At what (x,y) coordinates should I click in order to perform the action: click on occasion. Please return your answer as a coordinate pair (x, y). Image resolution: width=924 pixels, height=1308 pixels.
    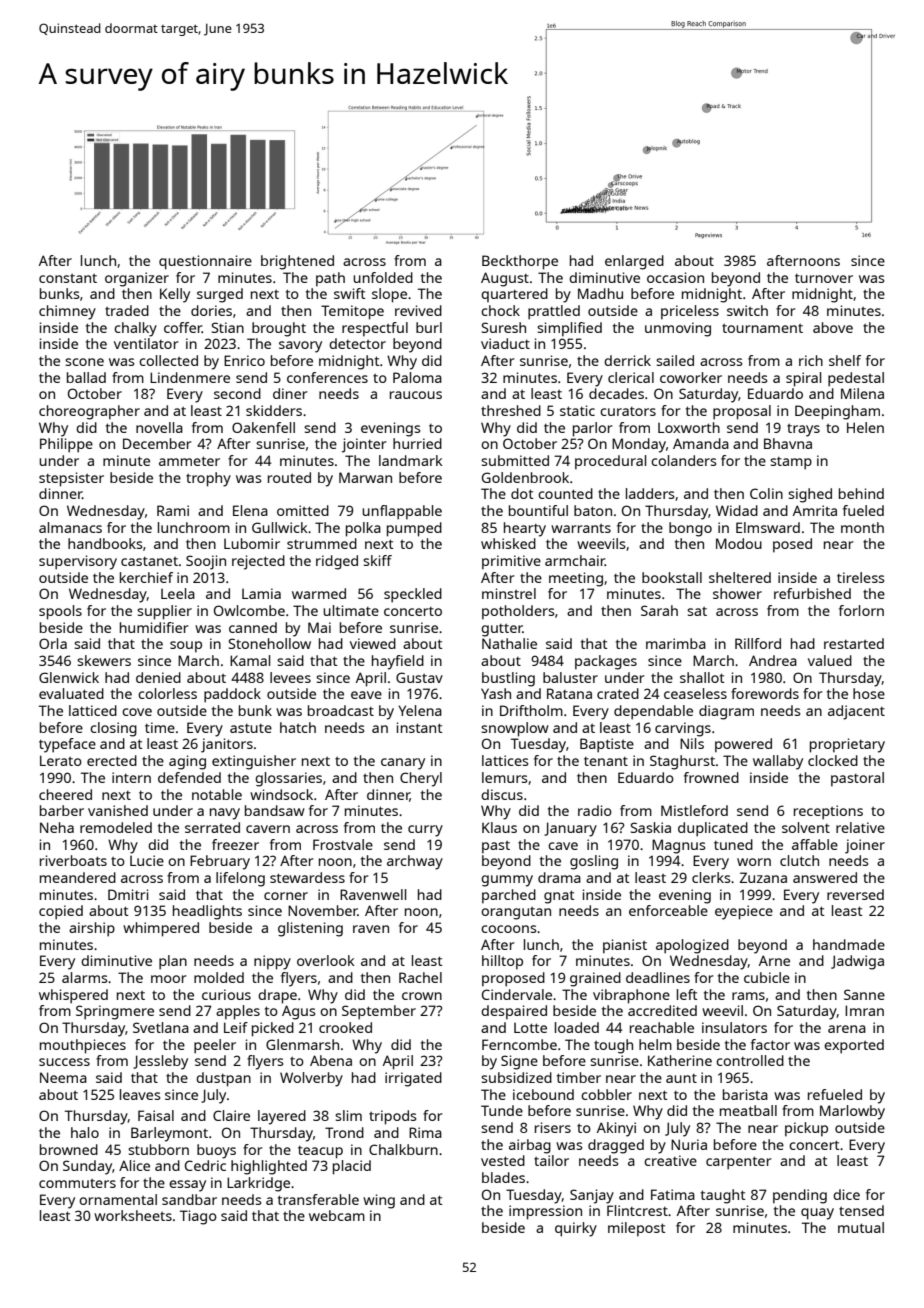
    Looking at the image, I should click on (675, 277).
